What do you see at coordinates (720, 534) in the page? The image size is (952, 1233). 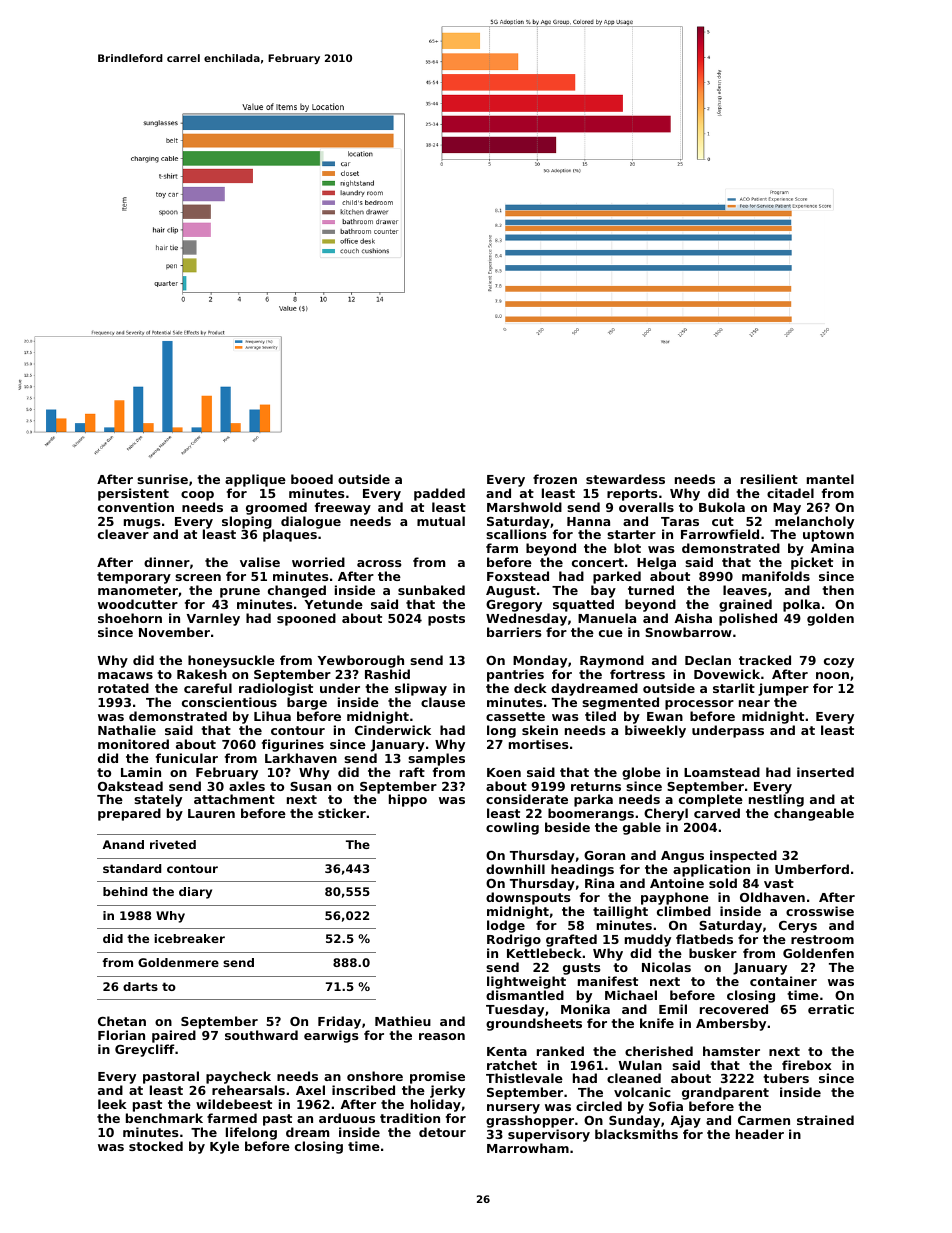 I see `Farrowfield` at bounding box center [720, 534].
